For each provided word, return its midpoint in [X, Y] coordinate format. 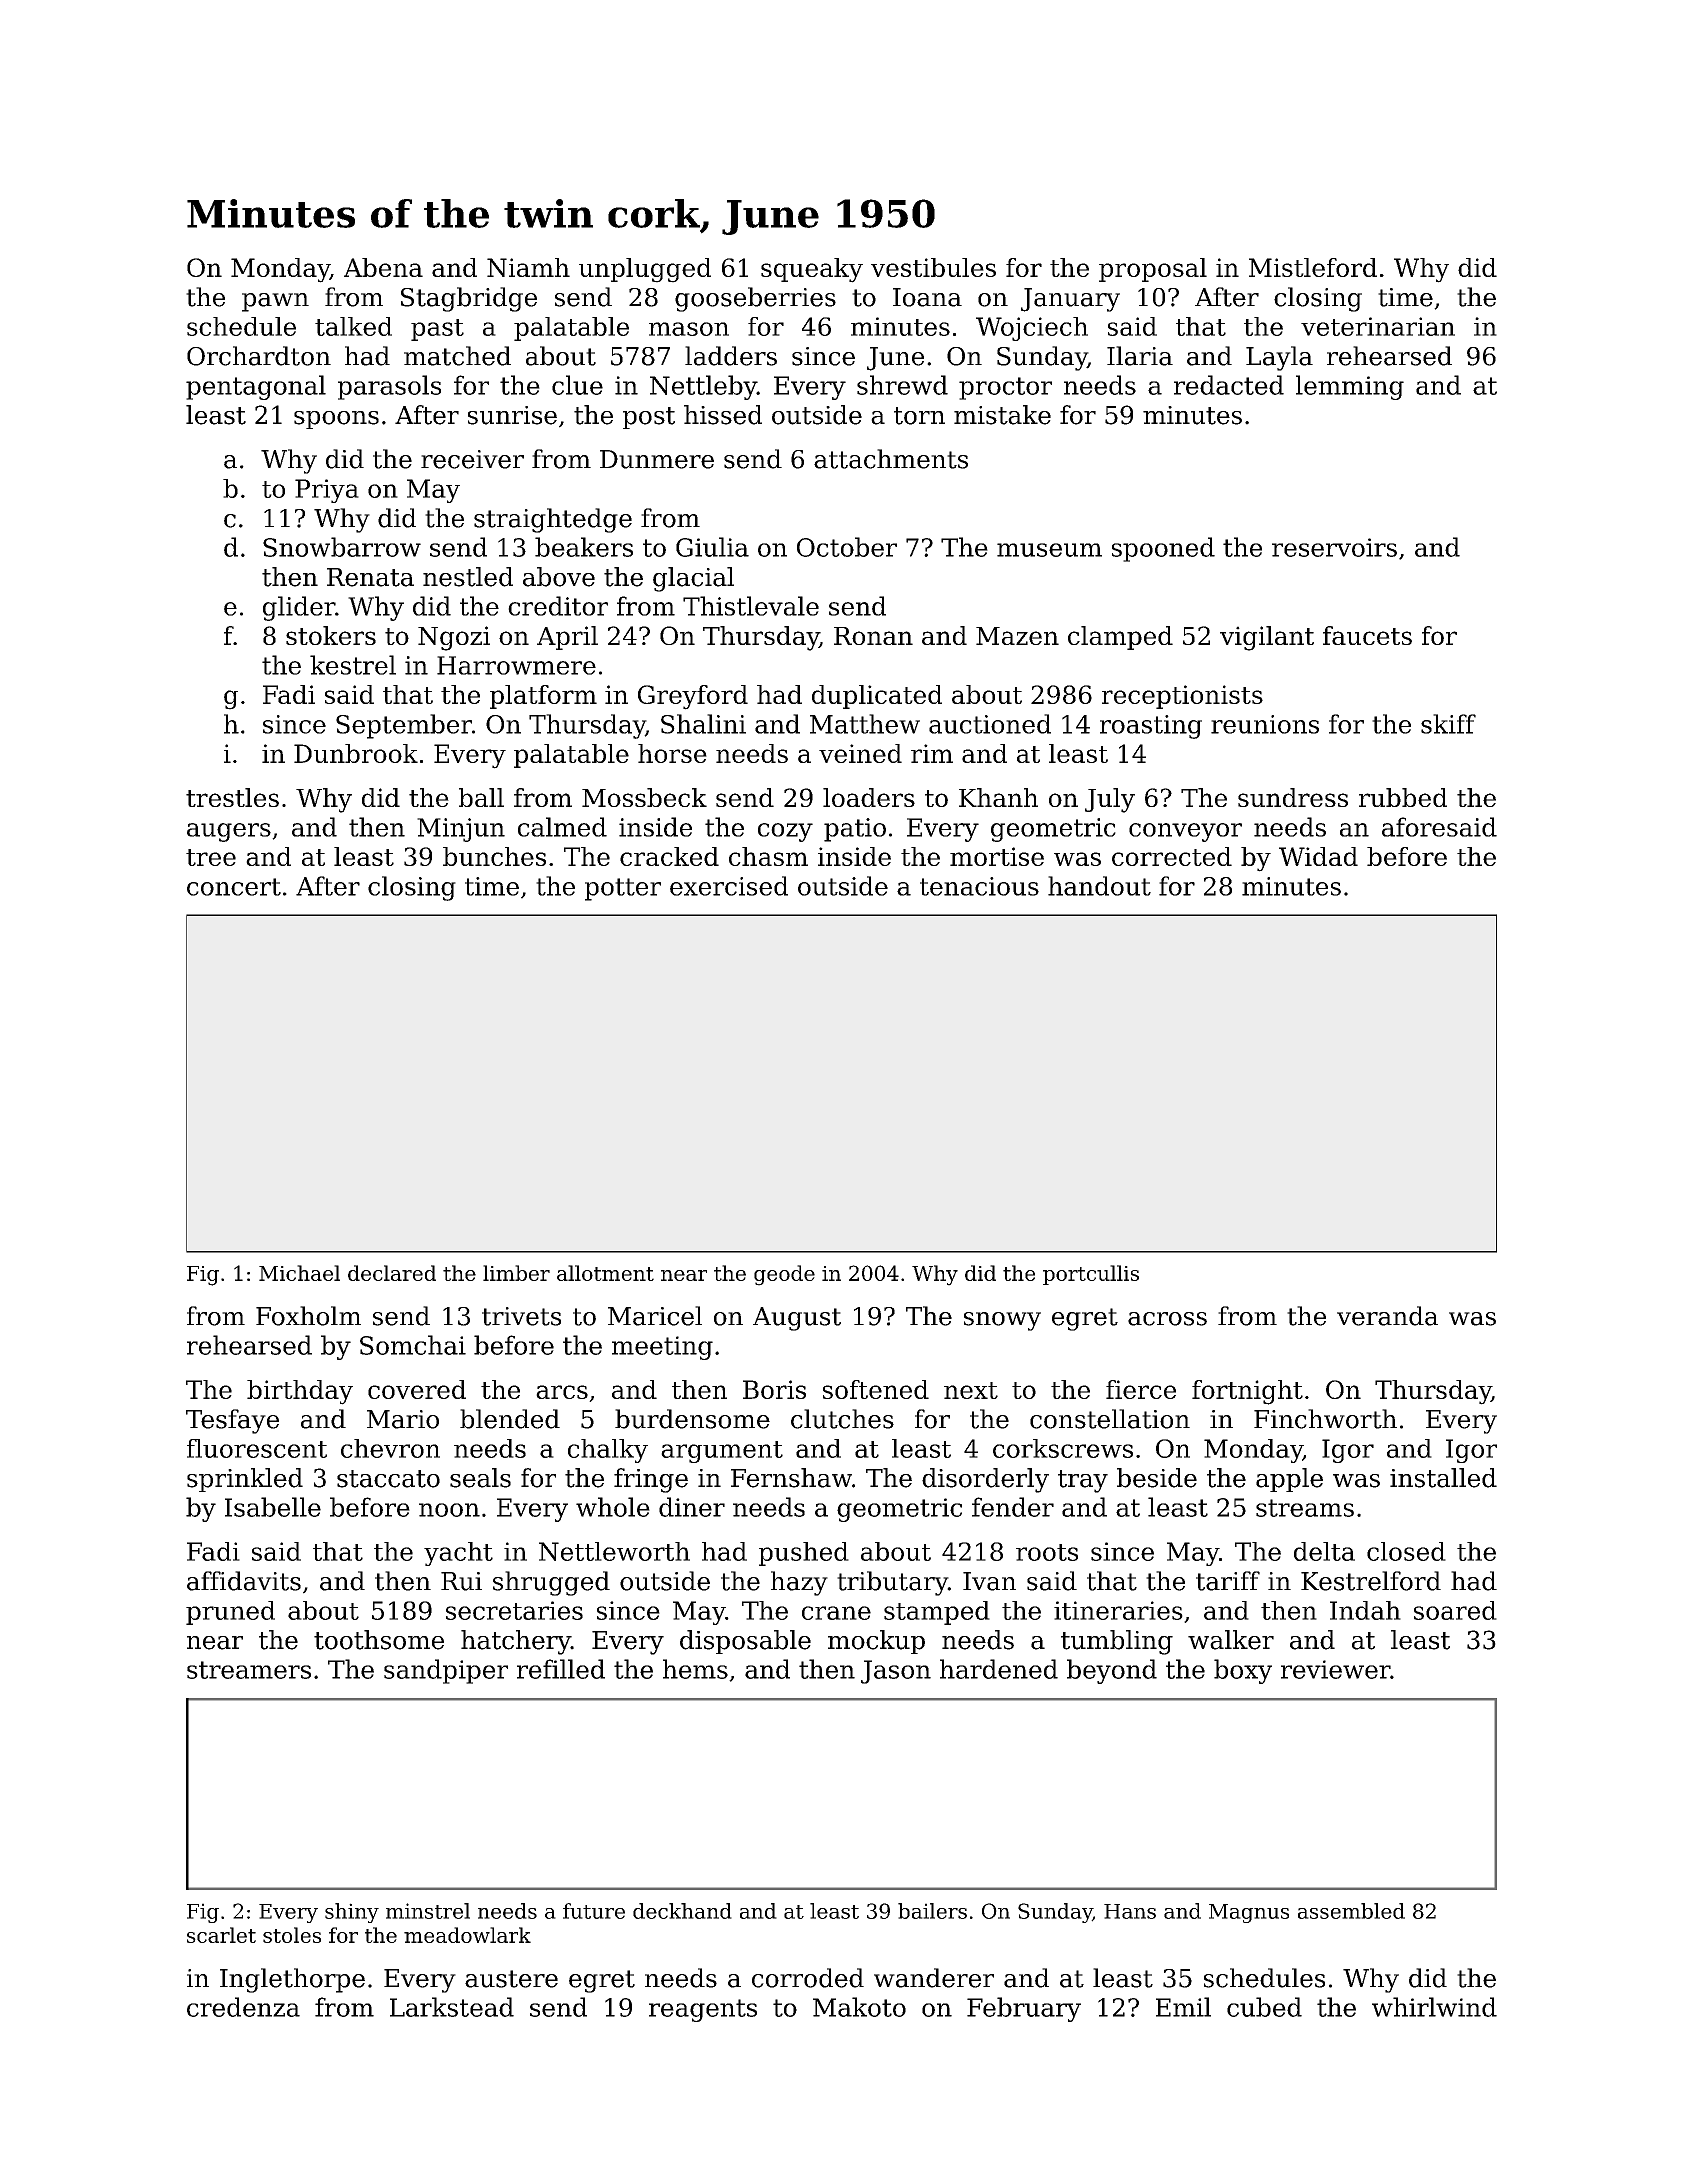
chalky [608, 1451]
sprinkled [245, 1480]
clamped [1120, 638]
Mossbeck [644, 797]
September [404, 726]
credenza [243, 2007]
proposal [1153, 270]
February [1024, 2009]
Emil [1183, 2007]
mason [689, 329]
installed [1443, 1478]
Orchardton [259, 356]
